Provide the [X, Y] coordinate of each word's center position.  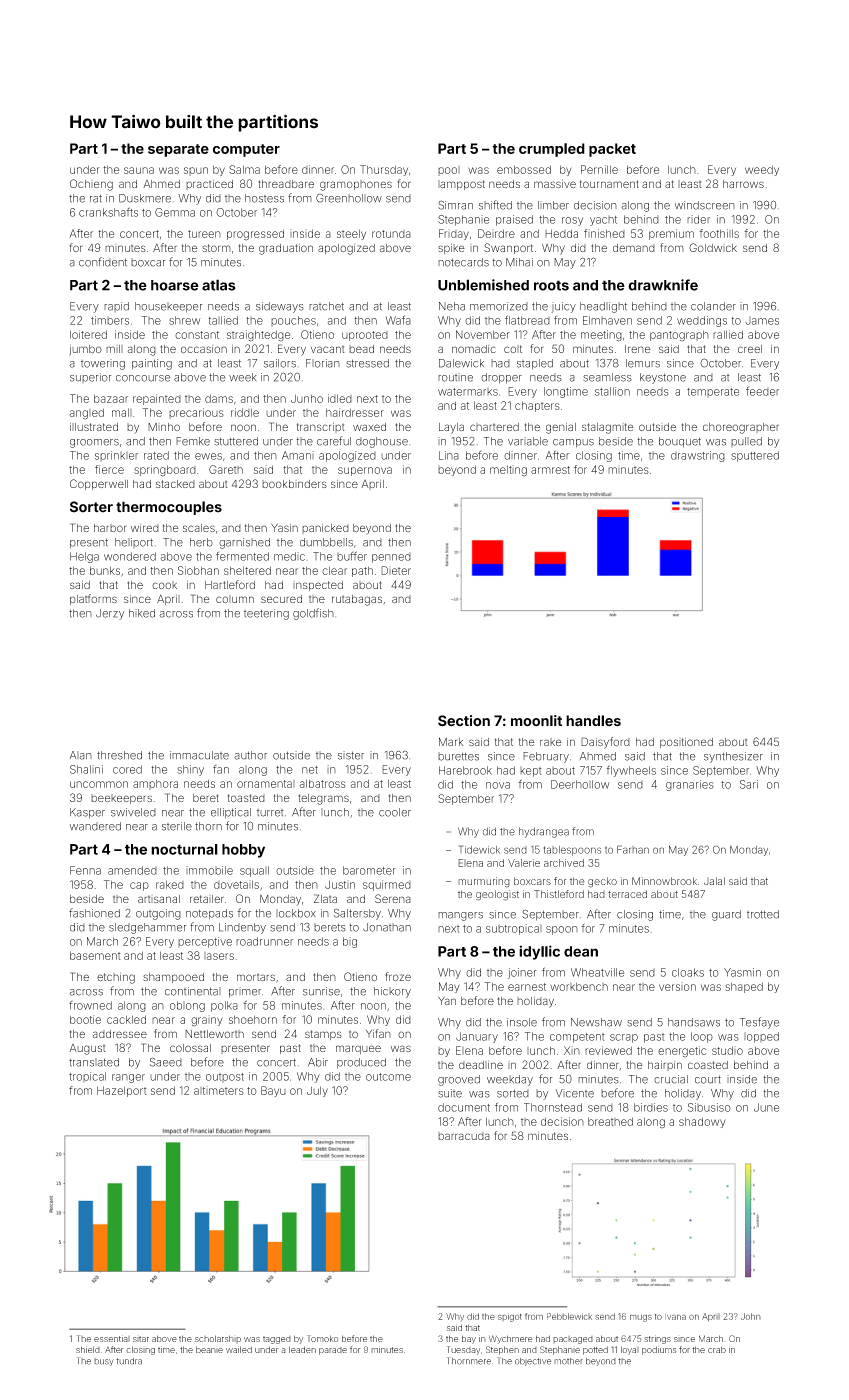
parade [333, 1351]
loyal [630, 1350]
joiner [522, 973]
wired [145, 528]
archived [564, 863]
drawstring [698, 456]
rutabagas [357, 600]
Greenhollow [349, 198]
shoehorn [253, 1019]
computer [246, 150]
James [762, 321]
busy [104, 1362]
